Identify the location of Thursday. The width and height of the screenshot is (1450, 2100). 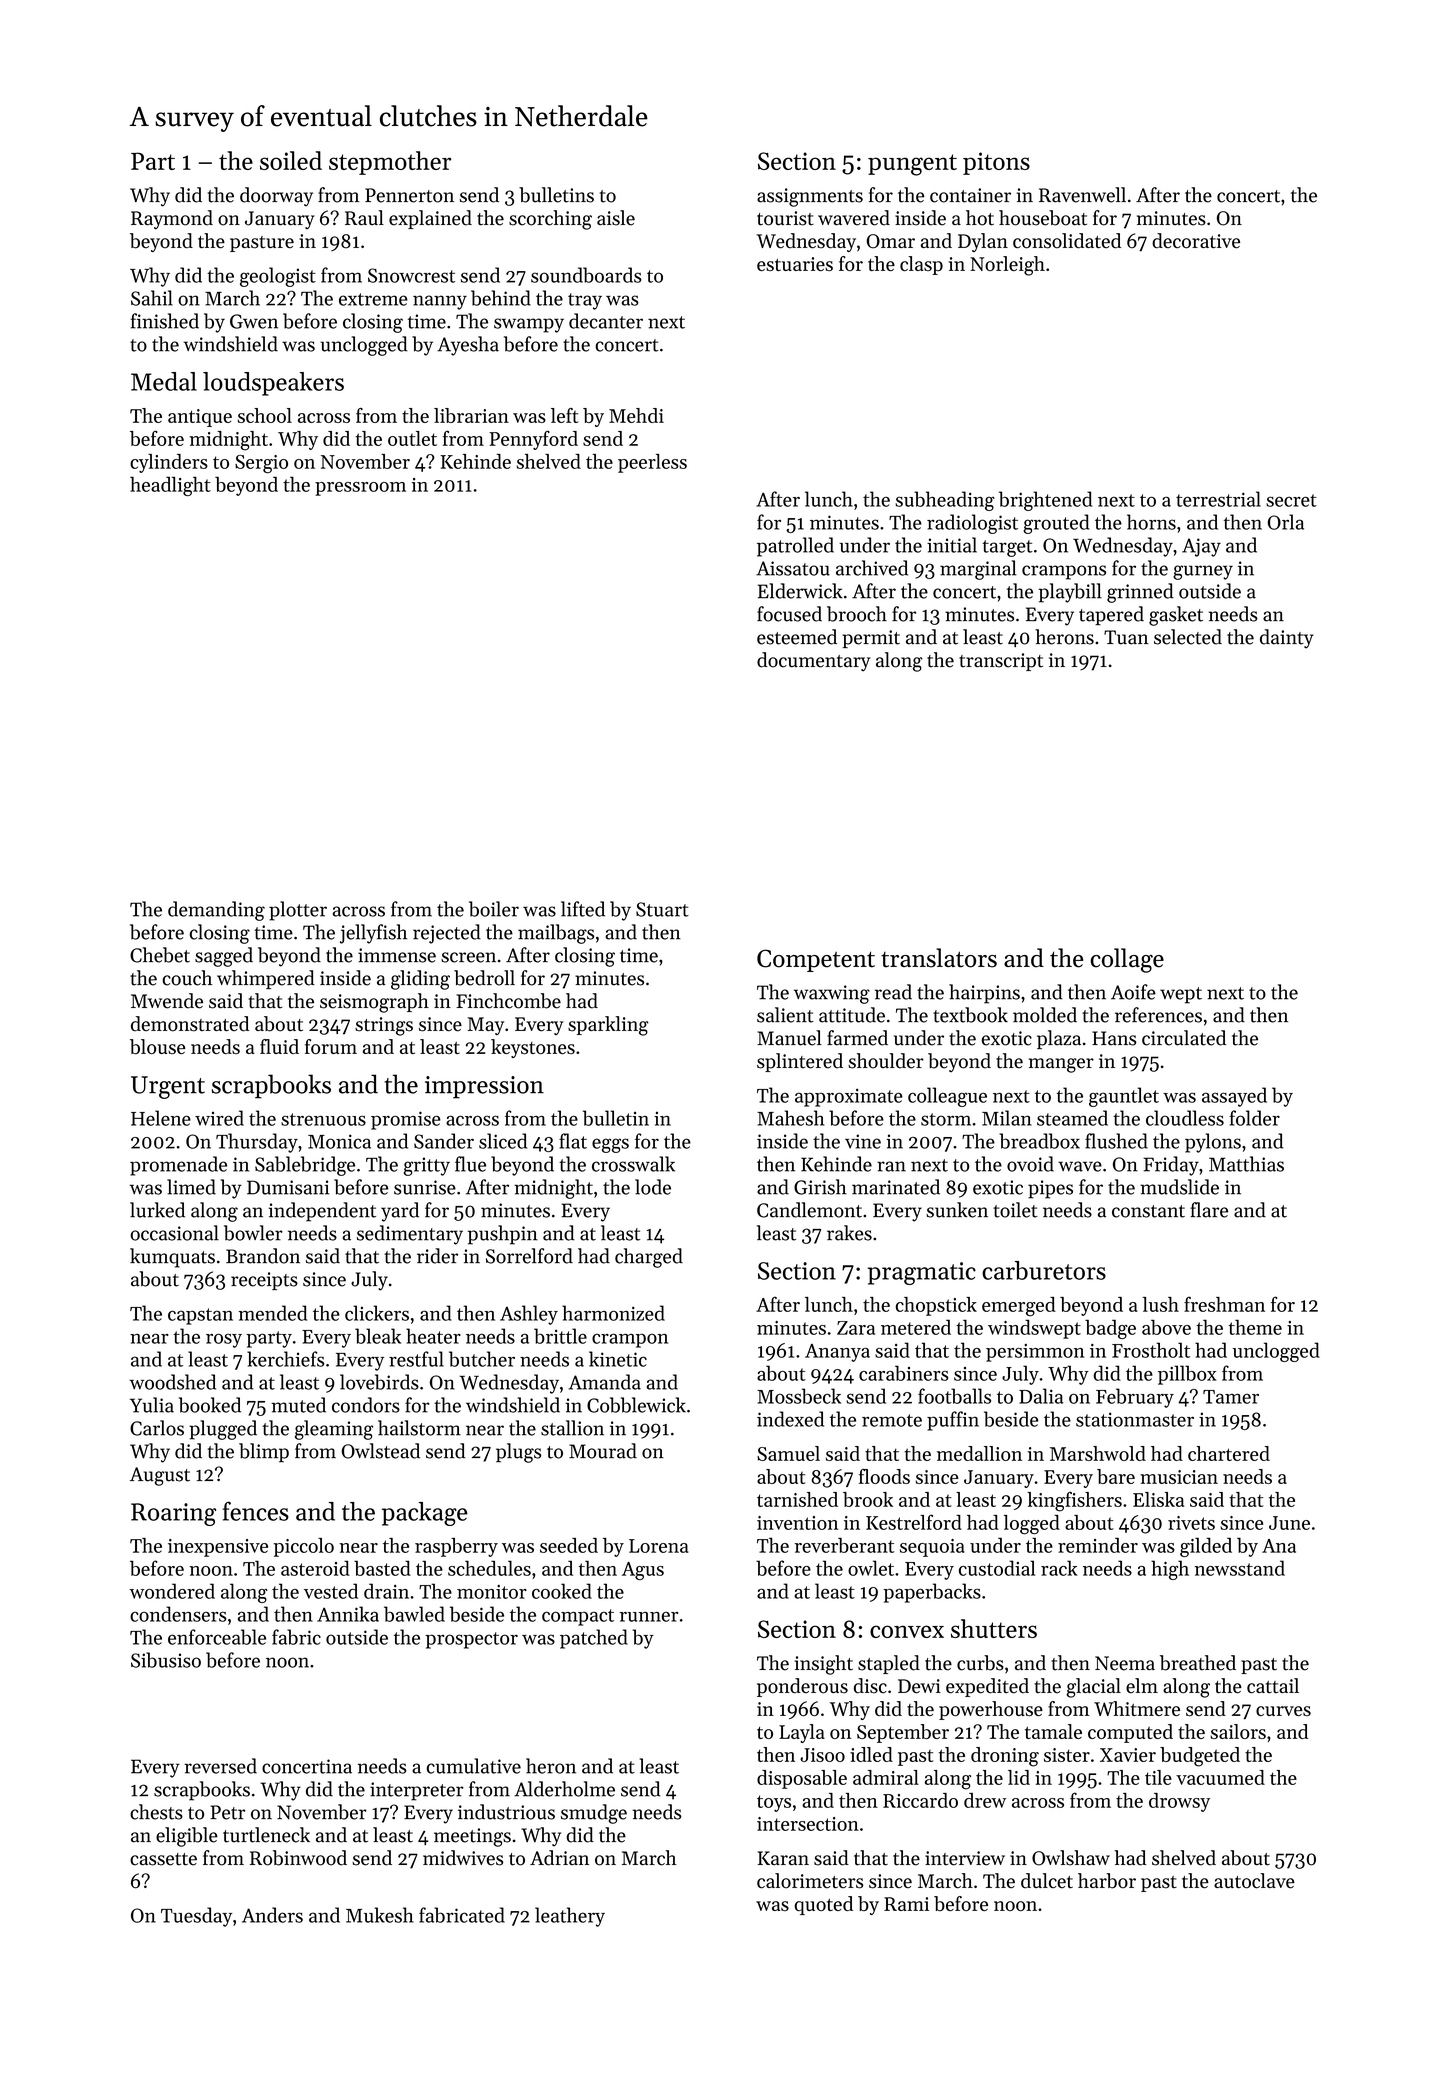
(257, 1143).
